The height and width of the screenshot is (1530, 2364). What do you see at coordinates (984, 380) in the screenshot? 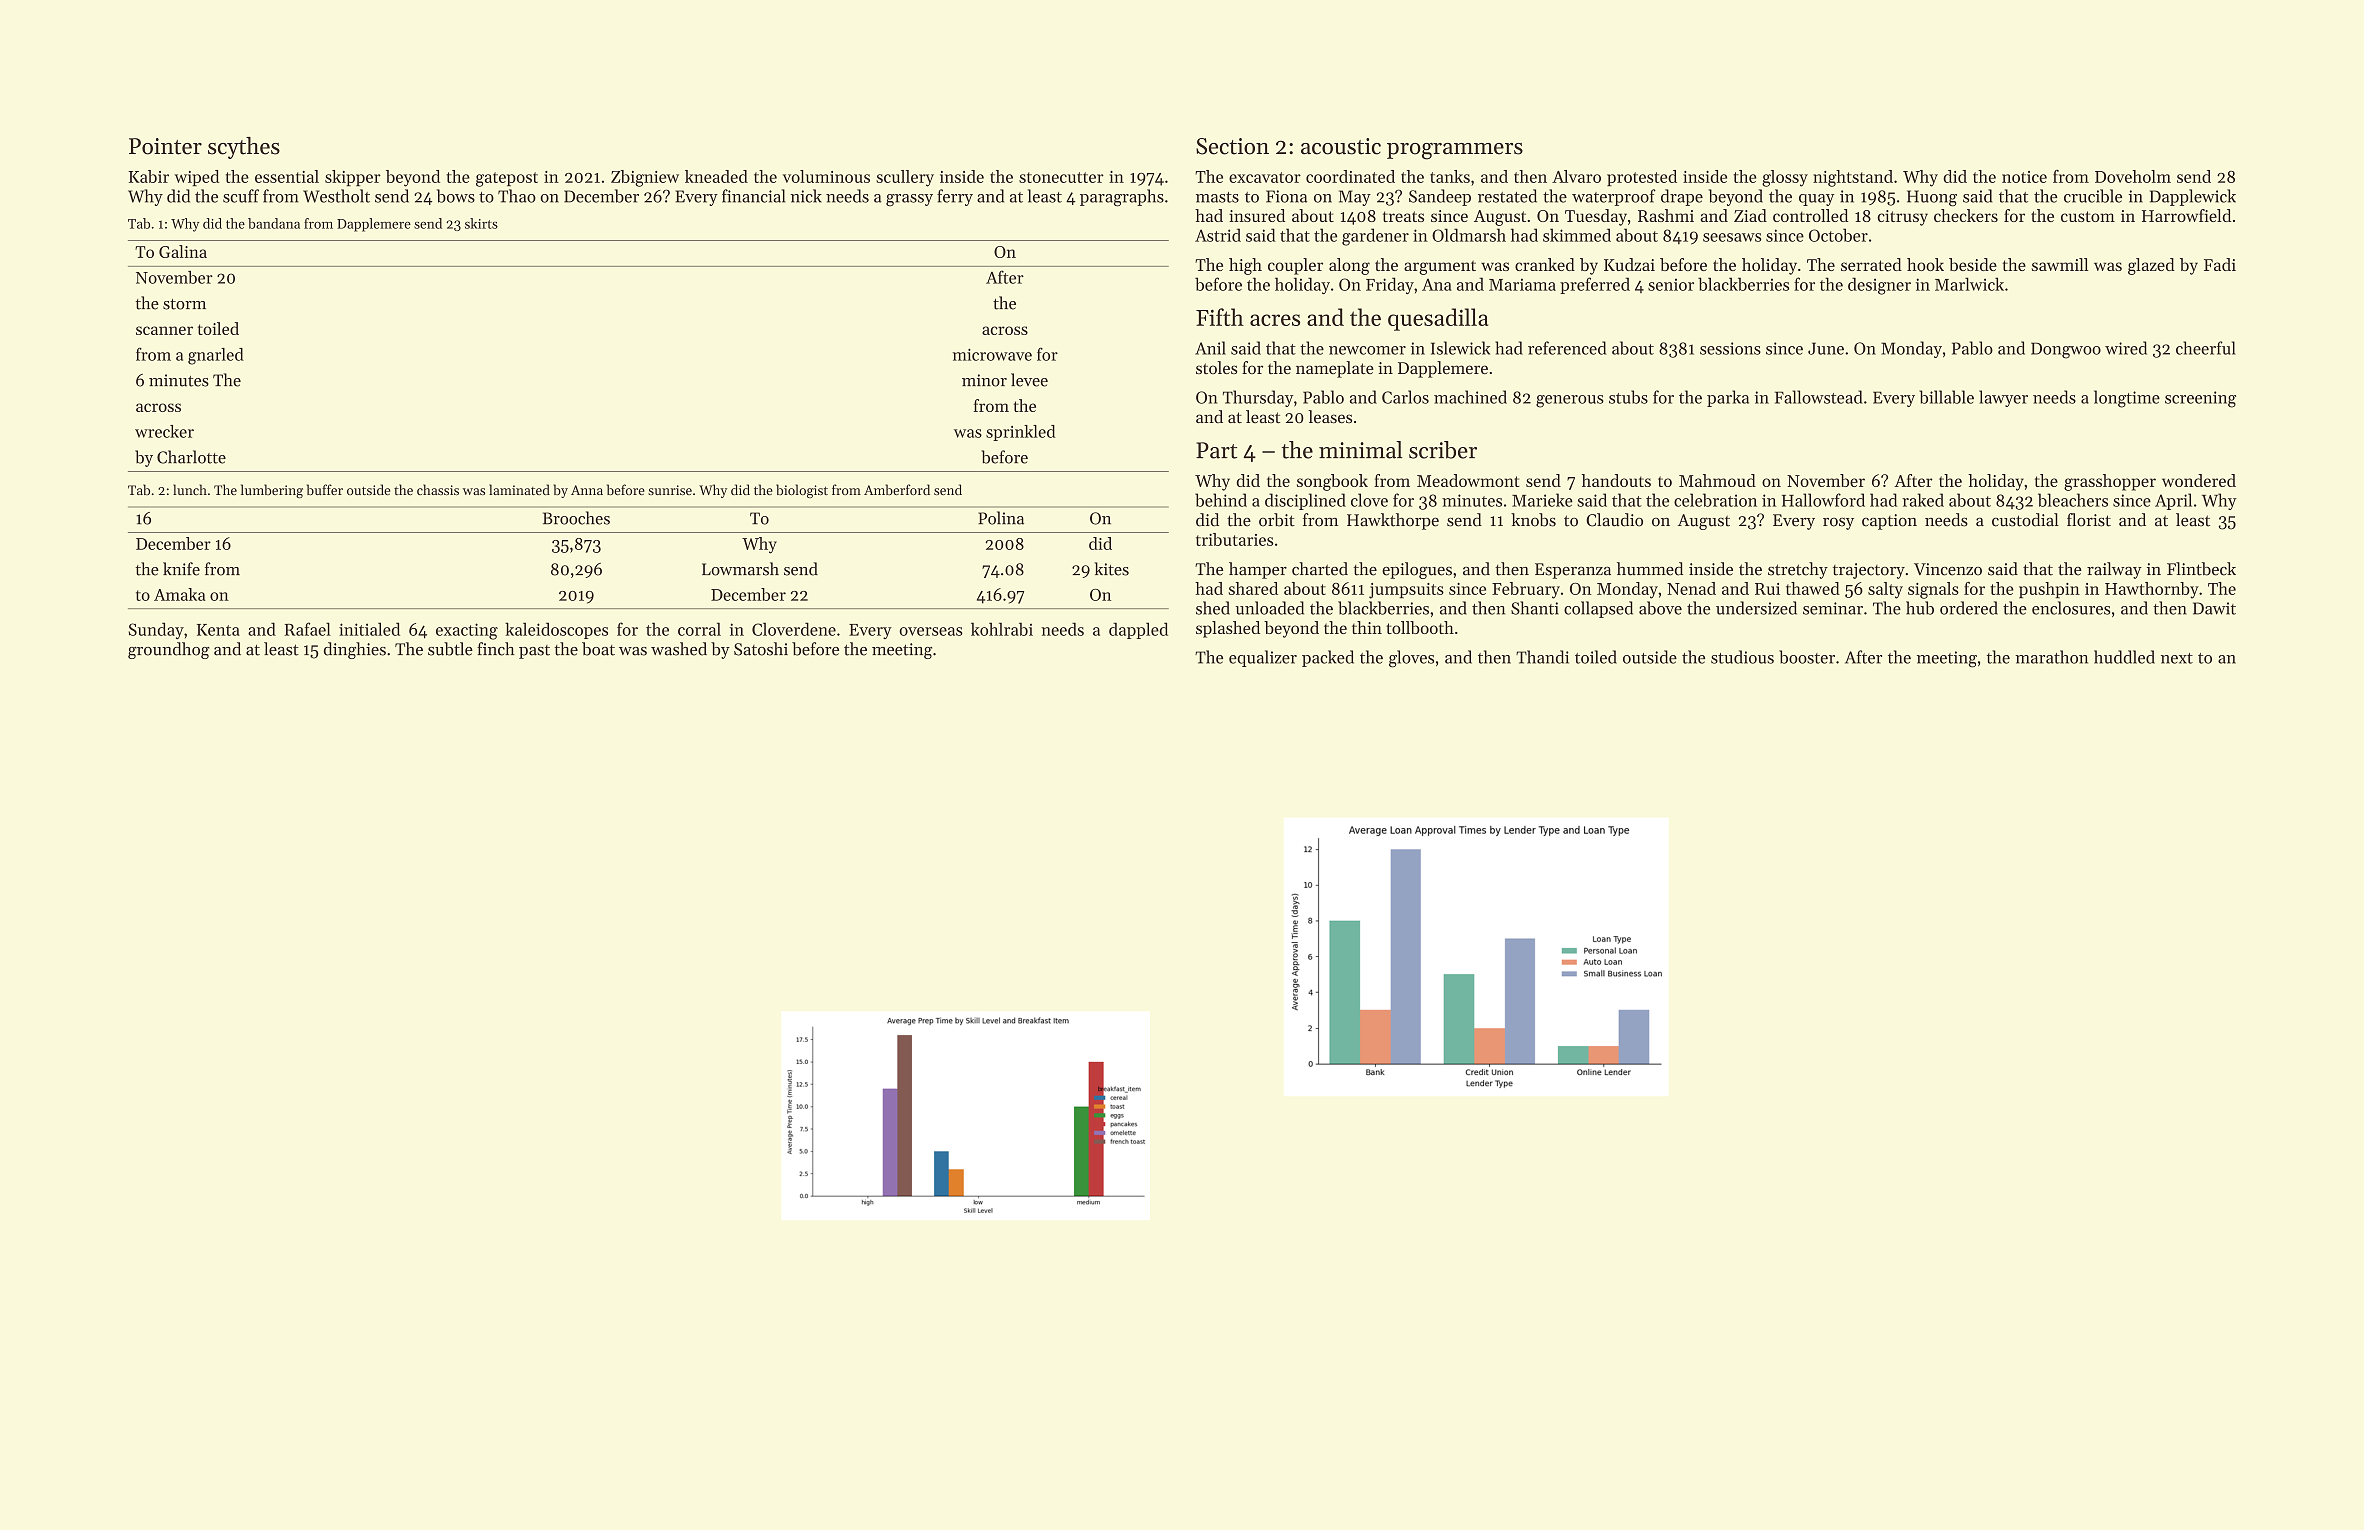
I see `minor` at bounding box center [984, 380].
